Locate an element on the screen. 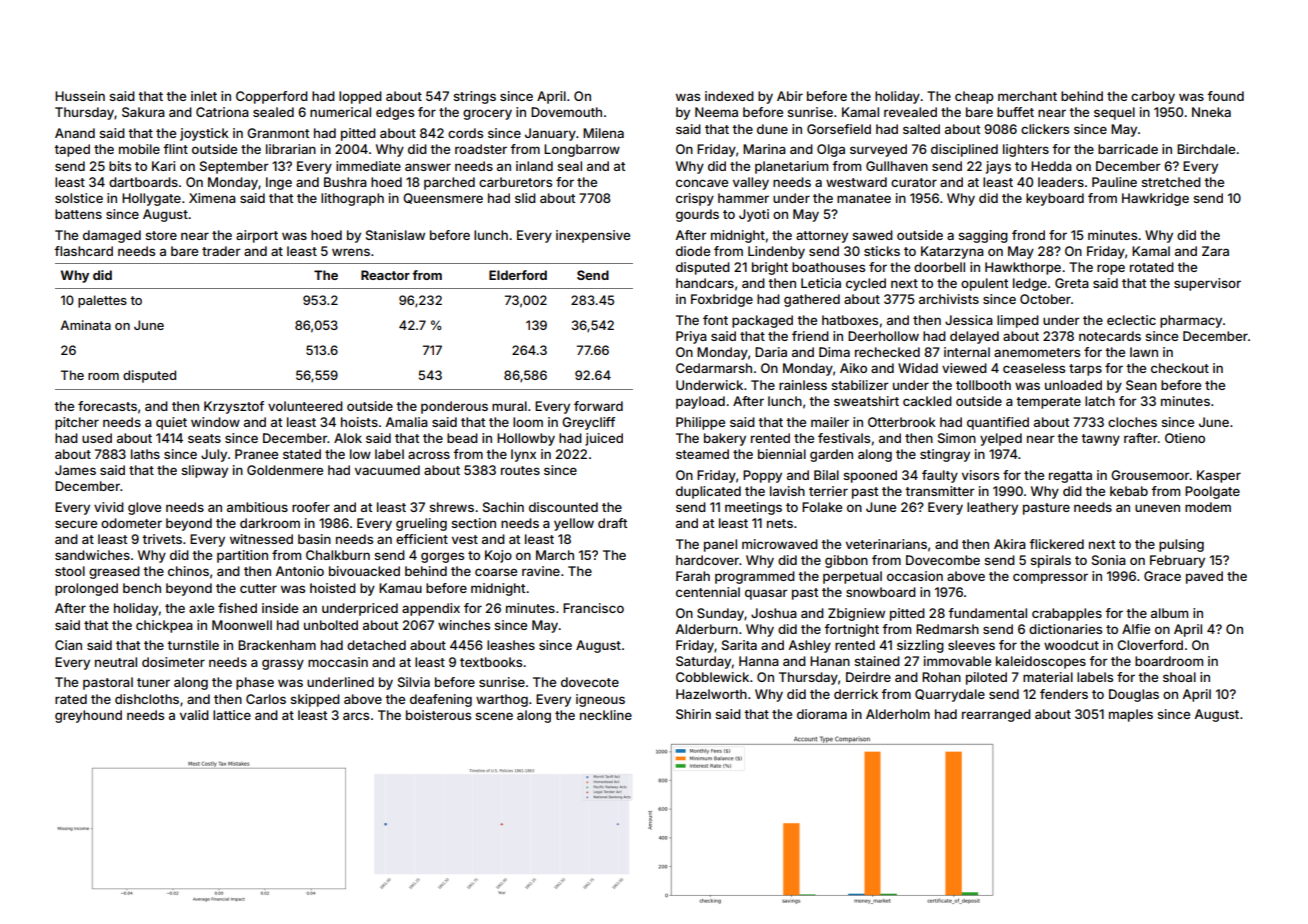 The width and height of the screenshot is (1308, 924). modem is located at coordinates (1208, 507).
